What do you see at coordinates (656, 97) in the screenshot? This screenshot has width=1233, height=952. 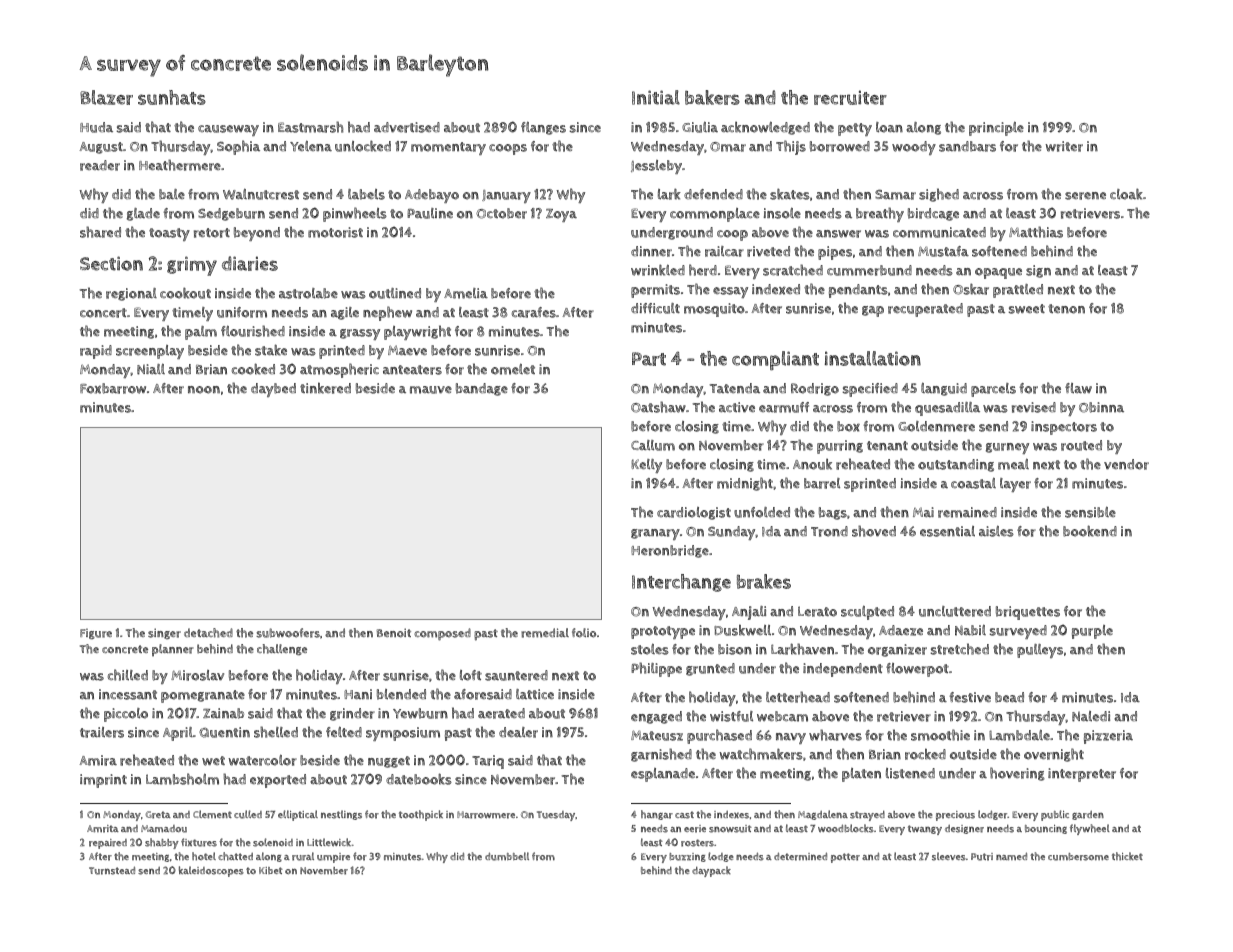 I see `Initial` at bounding box center [656, 97].
